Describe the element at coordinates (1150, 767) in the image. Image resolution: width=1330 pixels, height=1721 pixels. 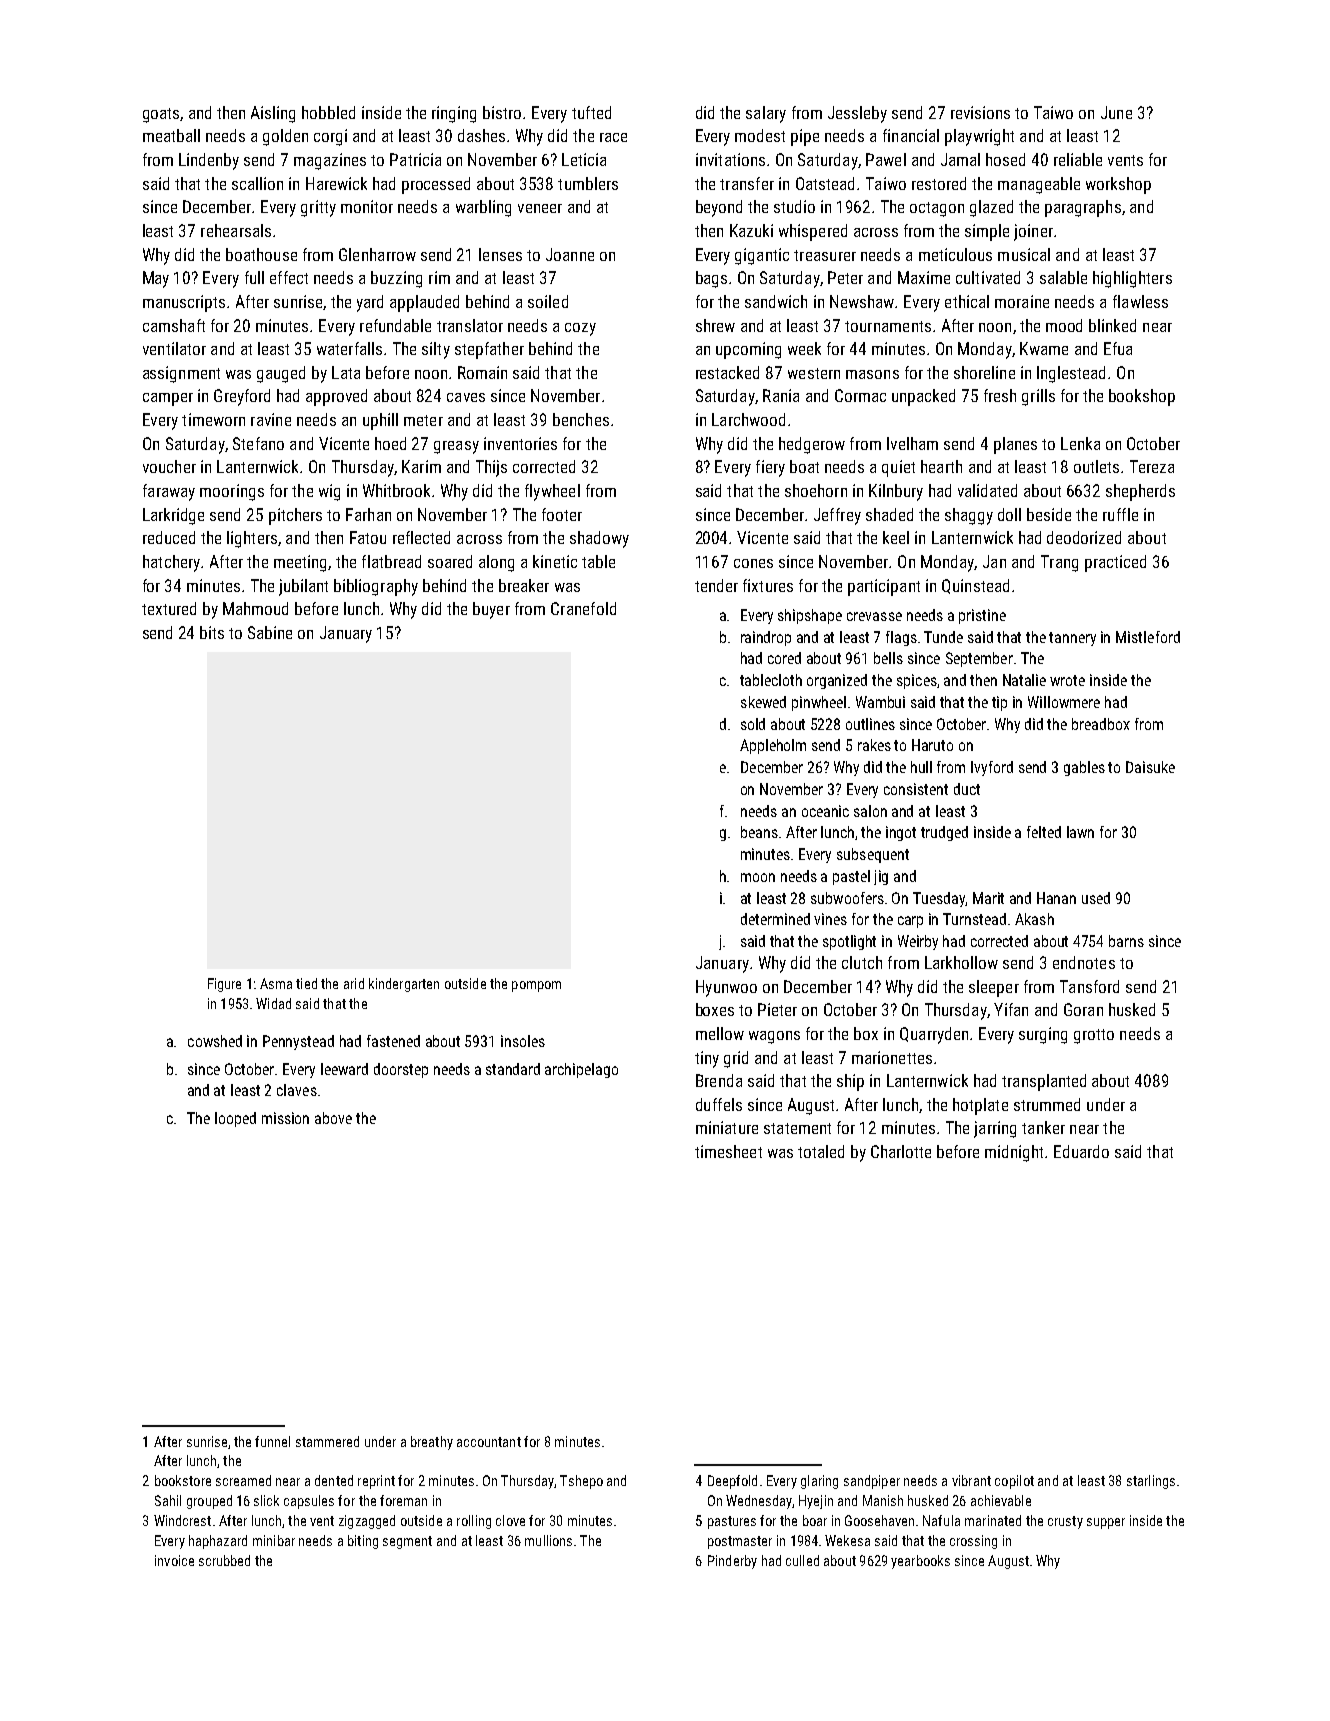
I see `Daisuke` at that location.
